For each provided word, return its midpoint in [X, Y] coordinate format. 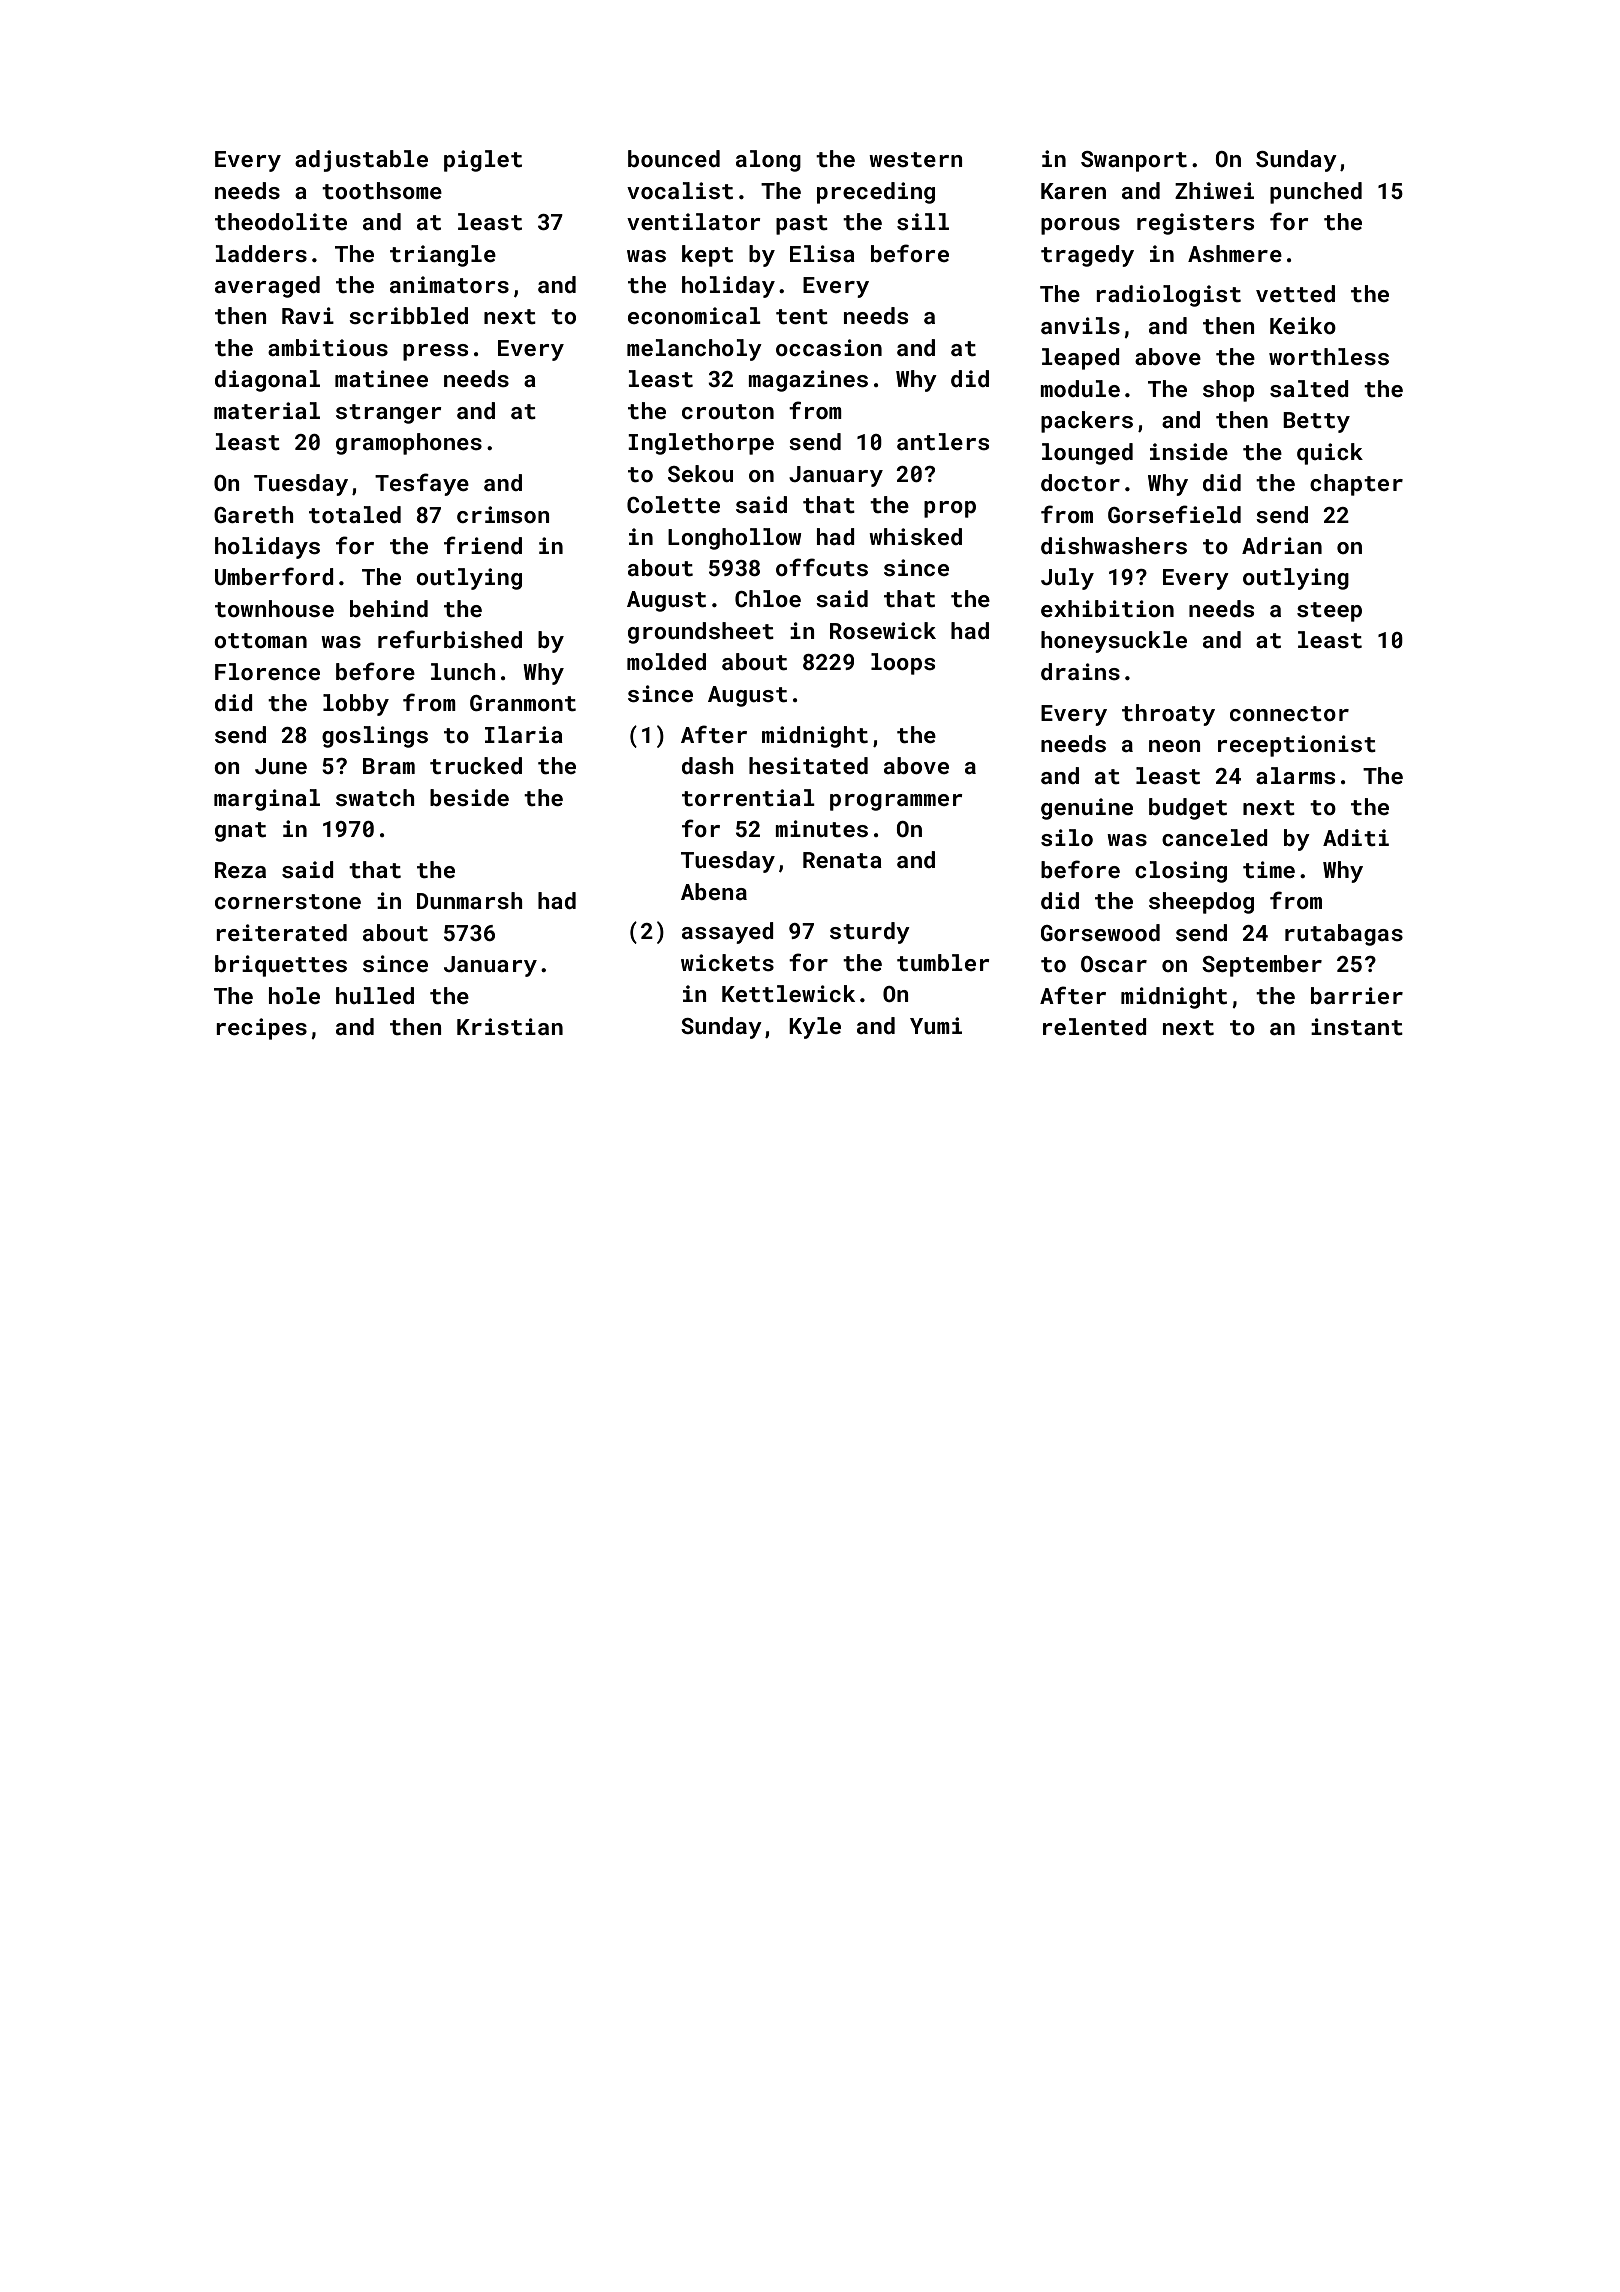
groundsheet [701, 633]
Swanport [1134, 161]
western [915, 159]
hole [294, 995]
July [1067, 579]
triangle [443, 256]
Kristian [510, 1026]
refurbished [450, 639]
